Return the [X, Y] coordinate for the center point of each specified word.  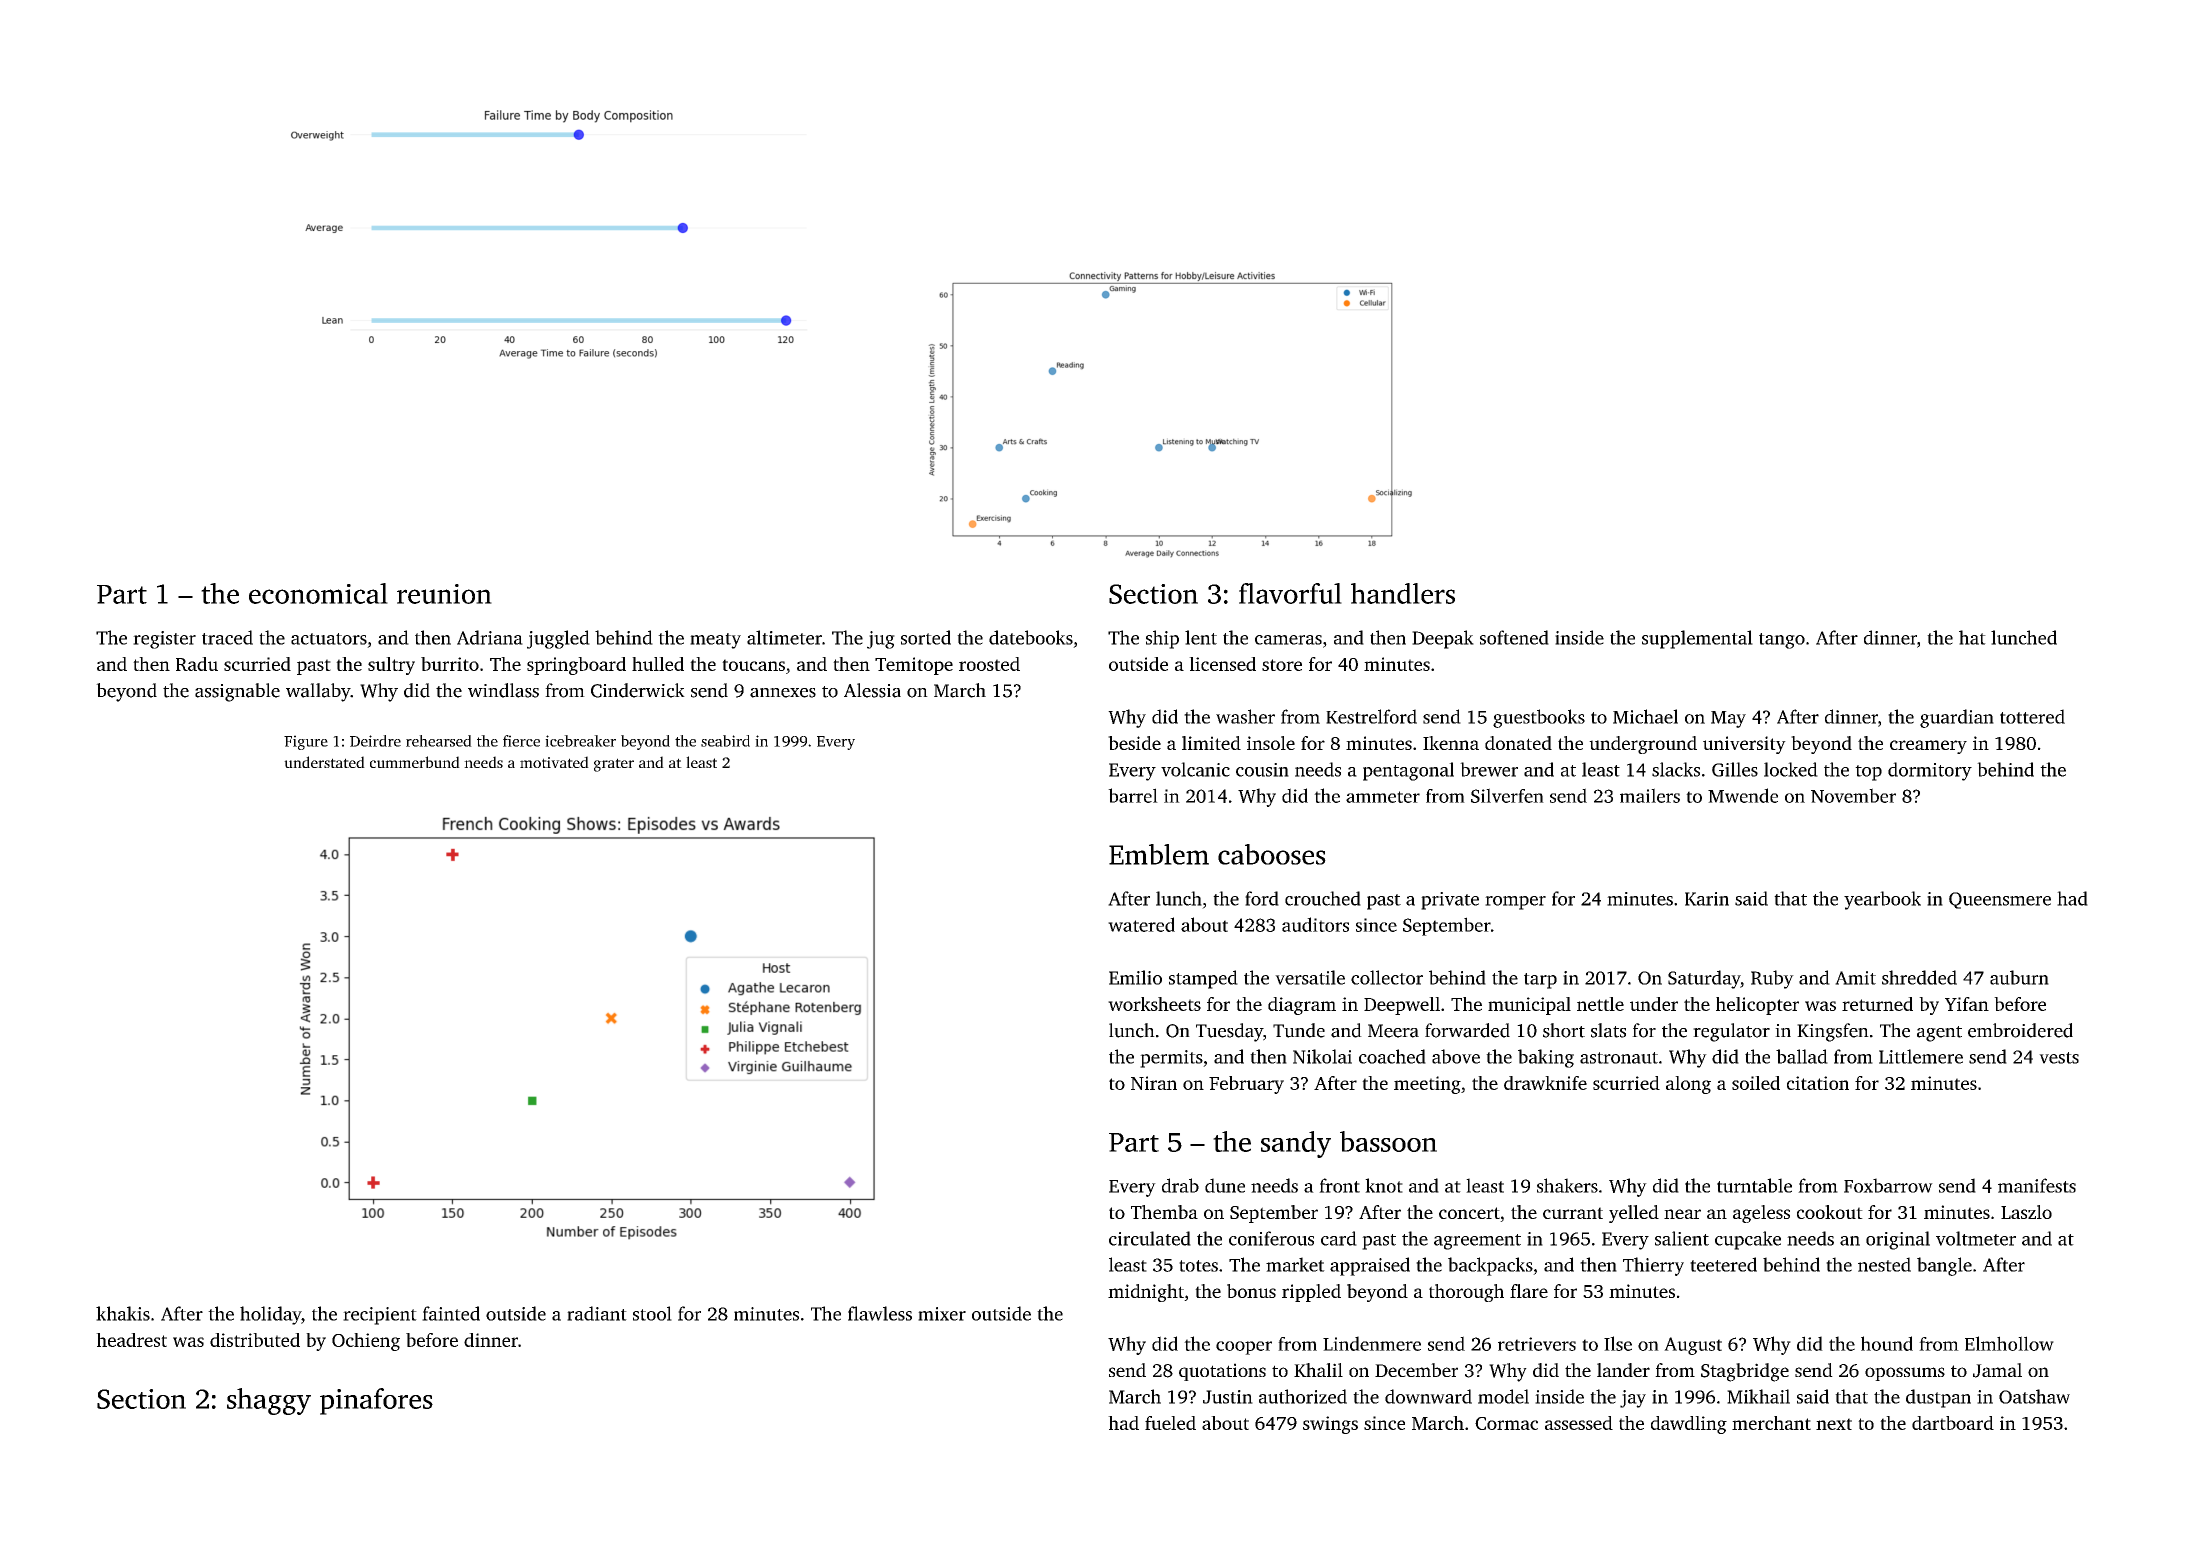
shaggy [269, 1401]
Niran [1154, 1083]
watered [1141, 924]
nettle [1600, 1004]
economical [318, 593]
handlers [1403, 593]
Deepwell [1402, 1006]
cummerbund [415, 762]
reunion [444, 594]
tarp [1540, 981]
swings [1330, 1425]
